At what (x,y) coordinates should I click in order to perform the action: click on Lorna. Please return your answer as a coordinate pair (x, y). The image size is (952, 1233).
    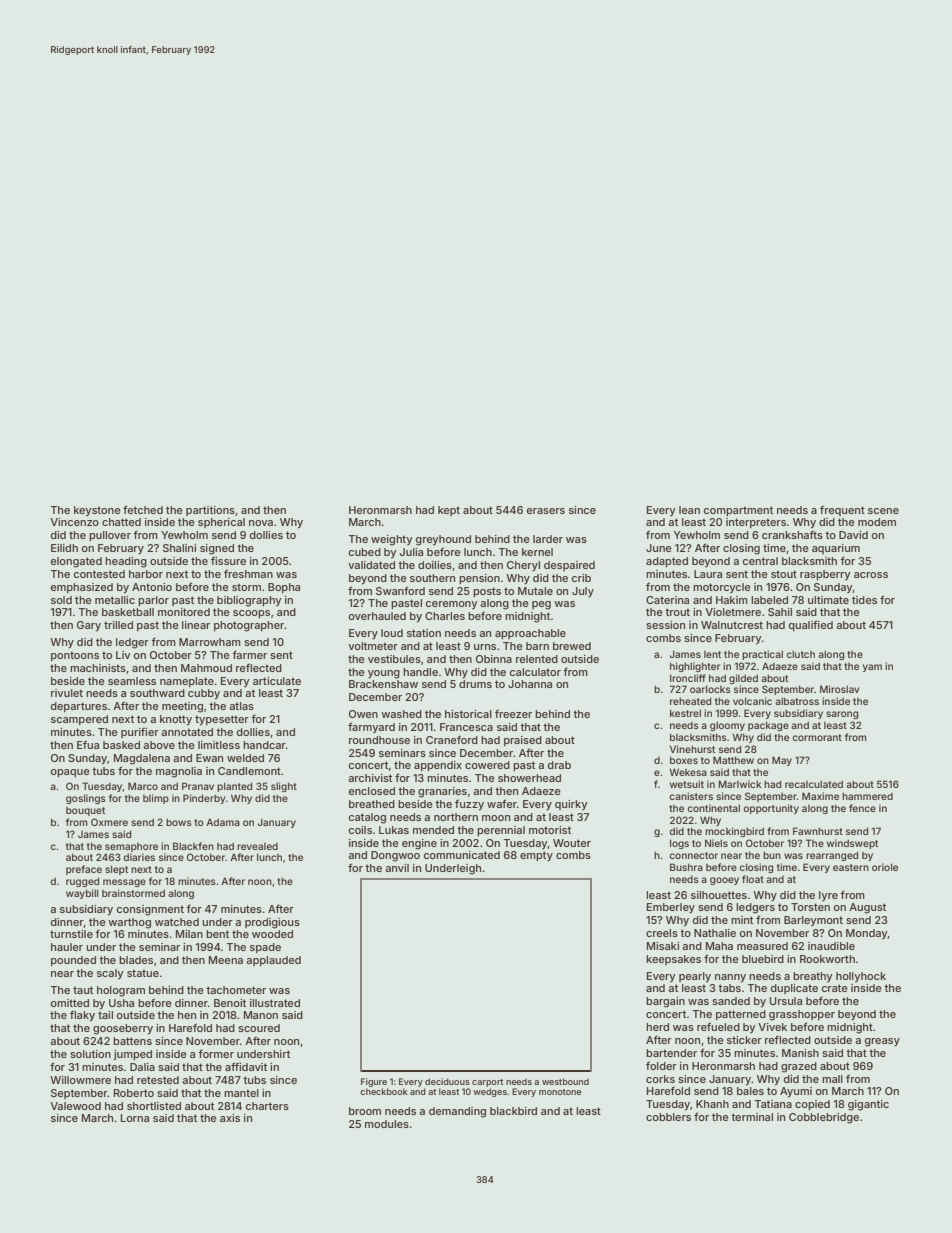
    Looking at the image, I should click on (135, 1118).
